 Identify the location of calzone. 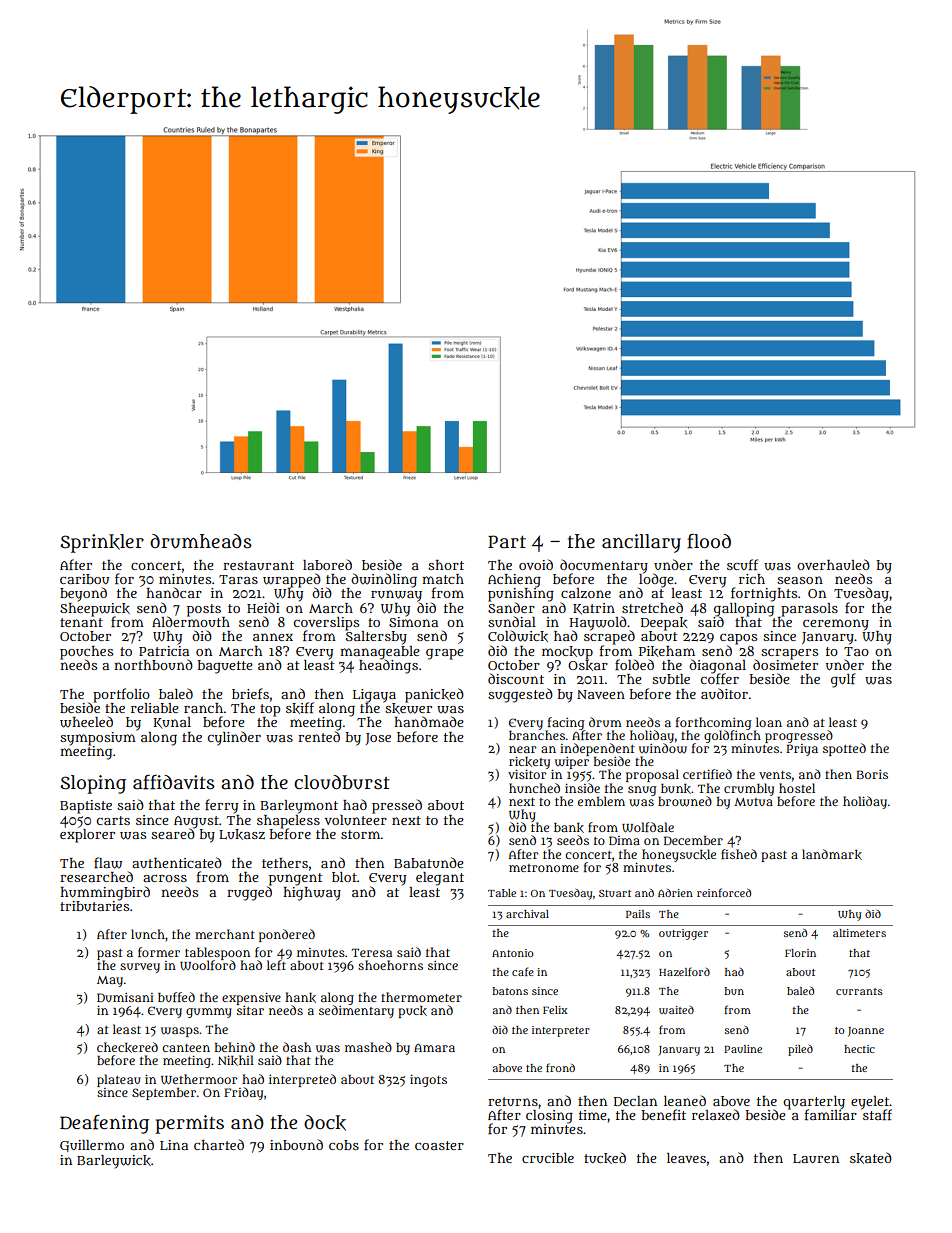
(586, 593).
